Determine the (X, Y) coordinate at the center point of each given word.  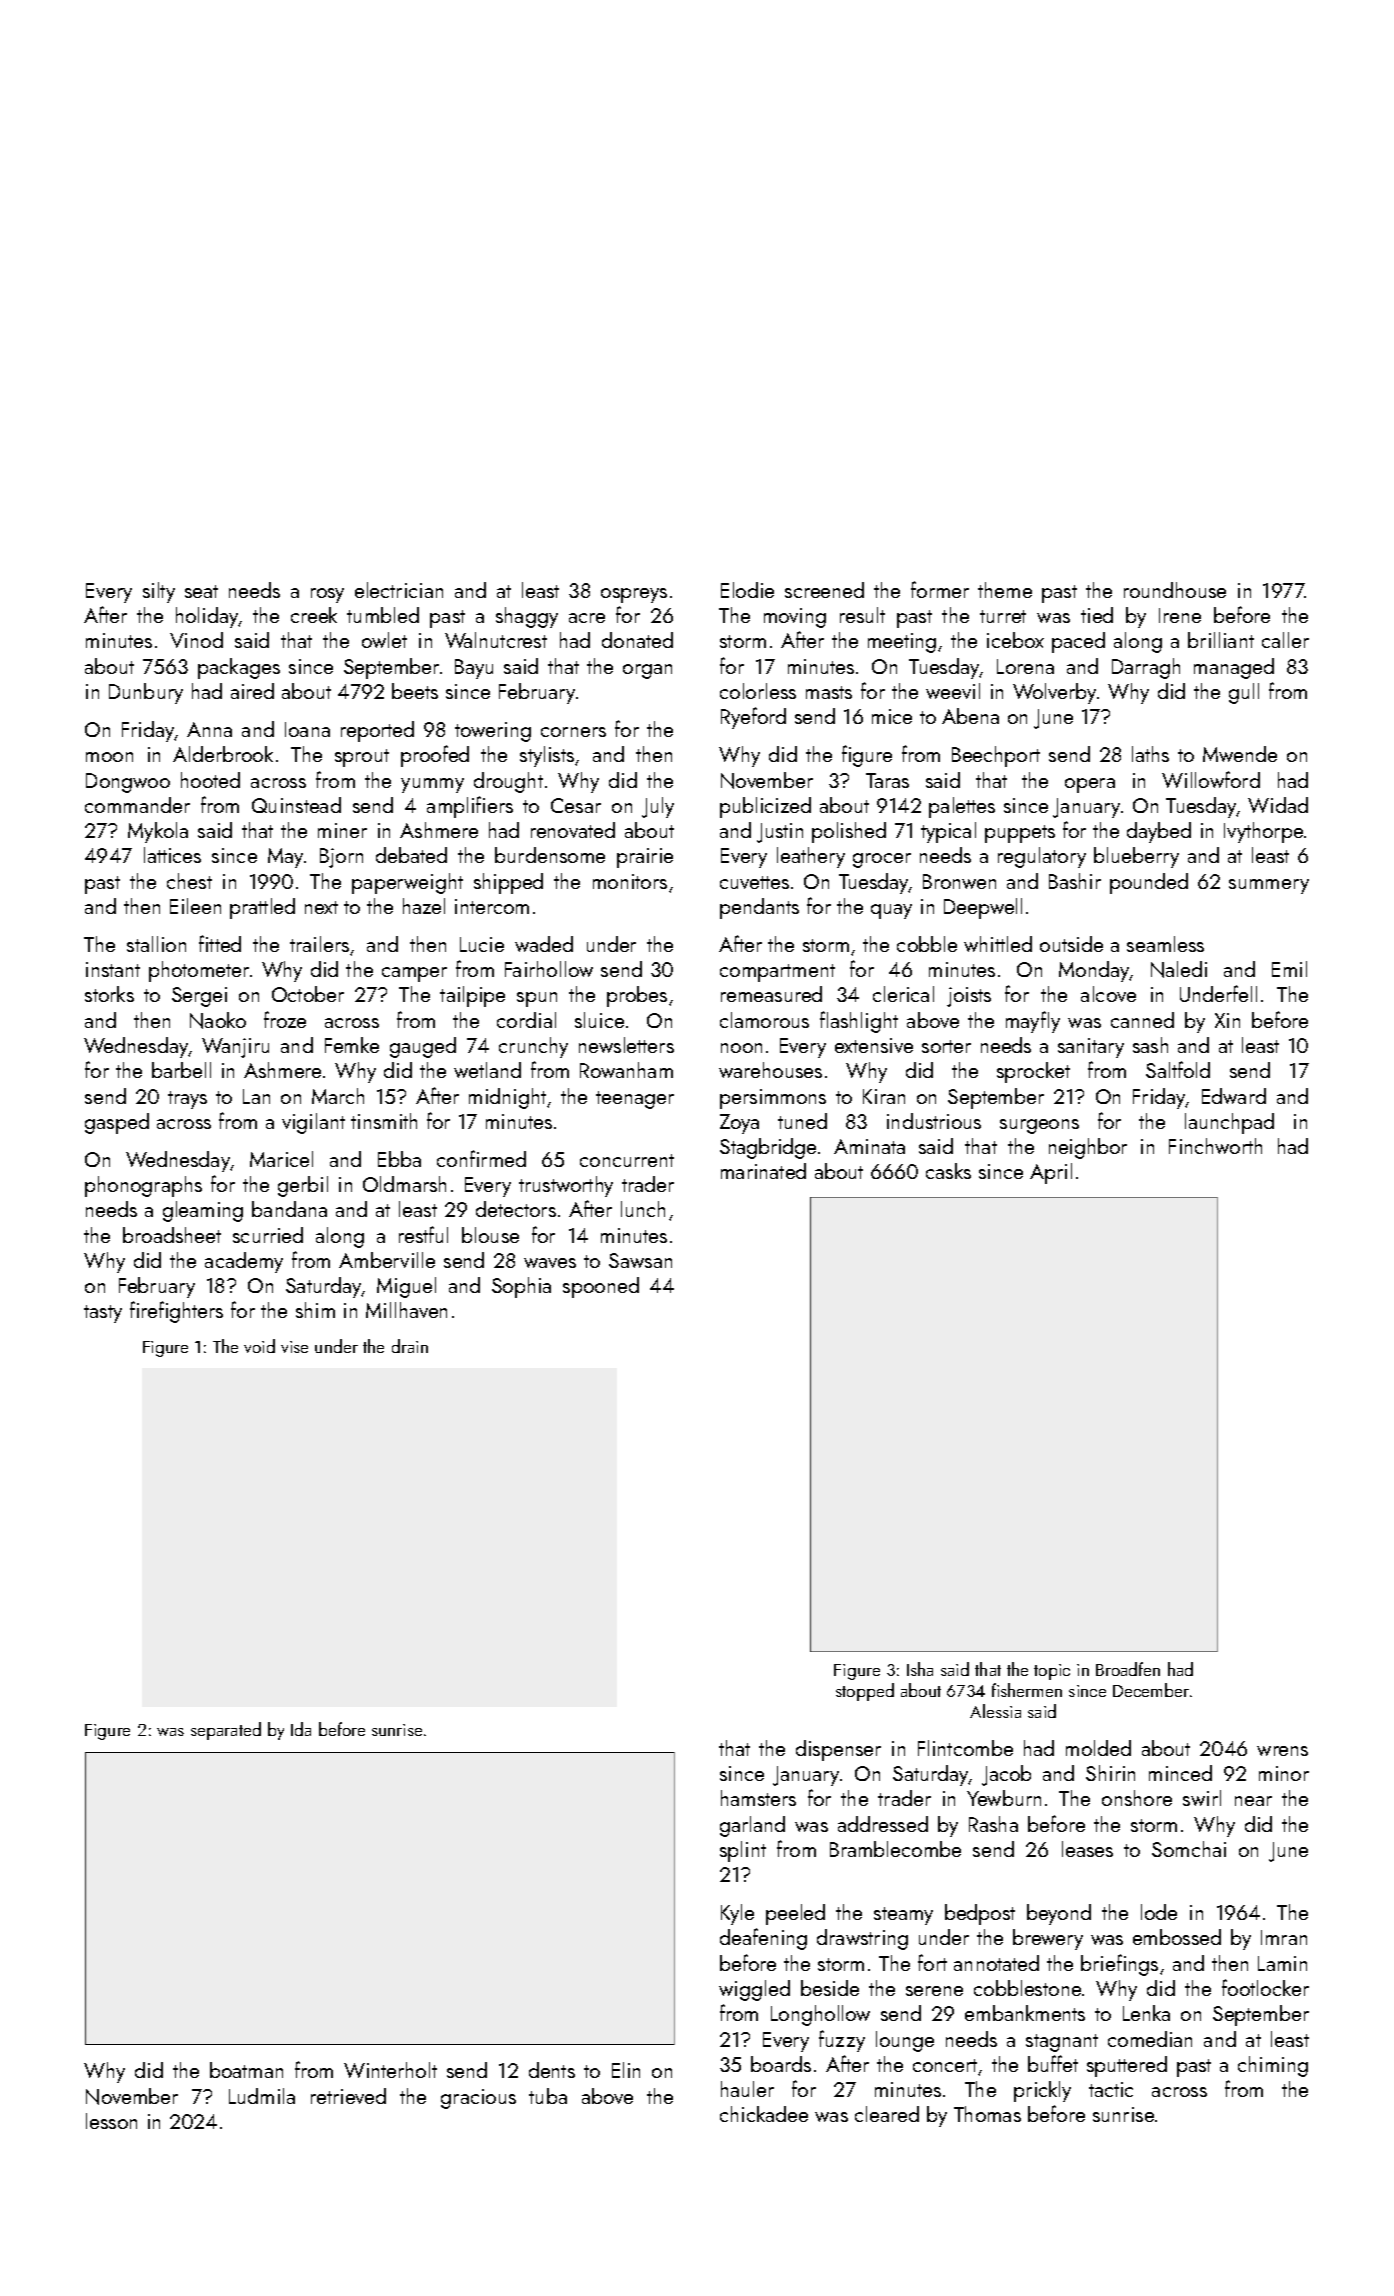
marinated (763, 1171)
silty (159, 592)
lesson (111, 2121)
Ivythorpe (1263, 832)
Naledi (1179, 969)
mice (892, 716)
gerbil (303, 1186)
